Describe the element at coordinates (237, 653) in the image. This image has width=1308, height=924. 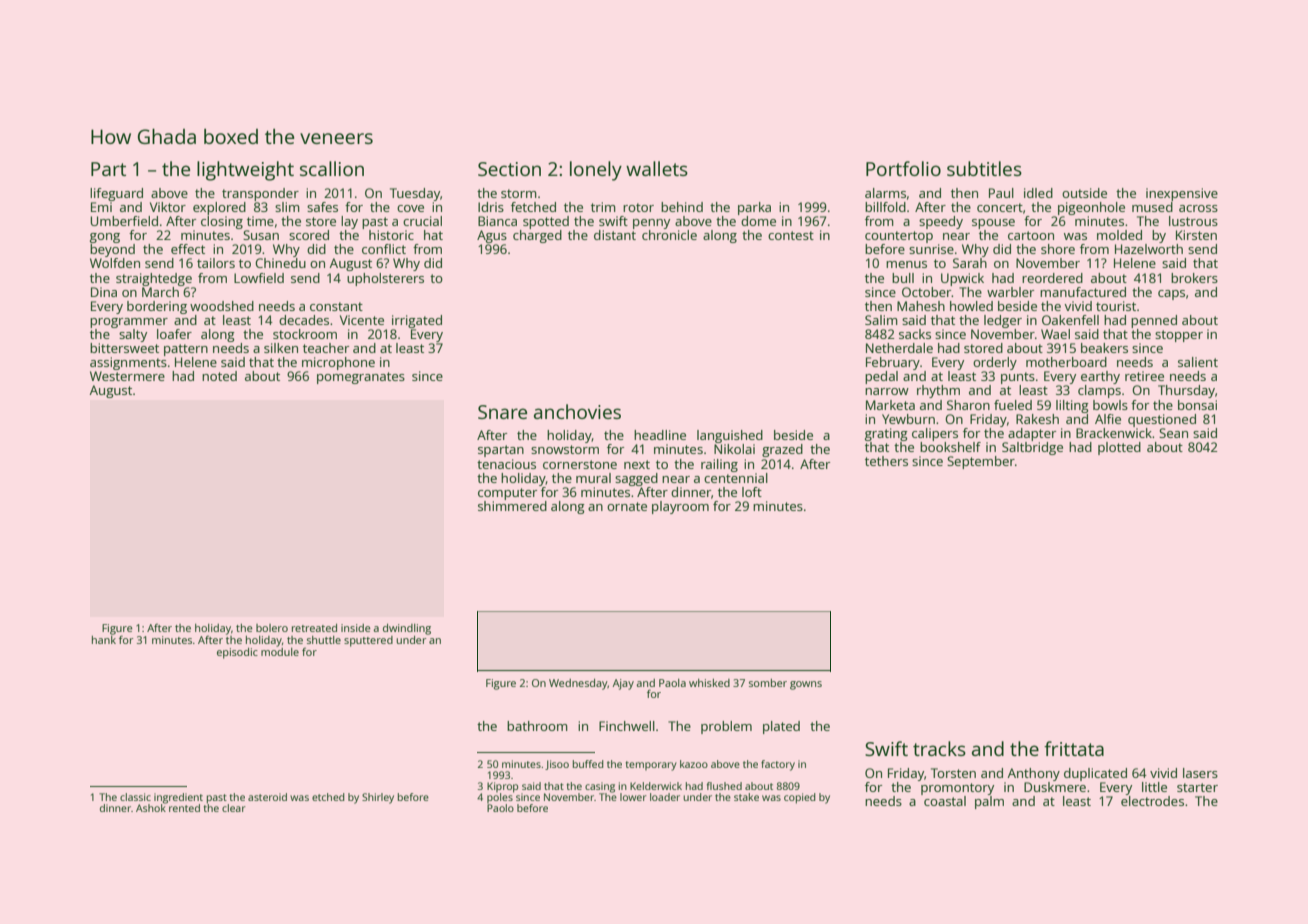
I see `episodic` at that location.
